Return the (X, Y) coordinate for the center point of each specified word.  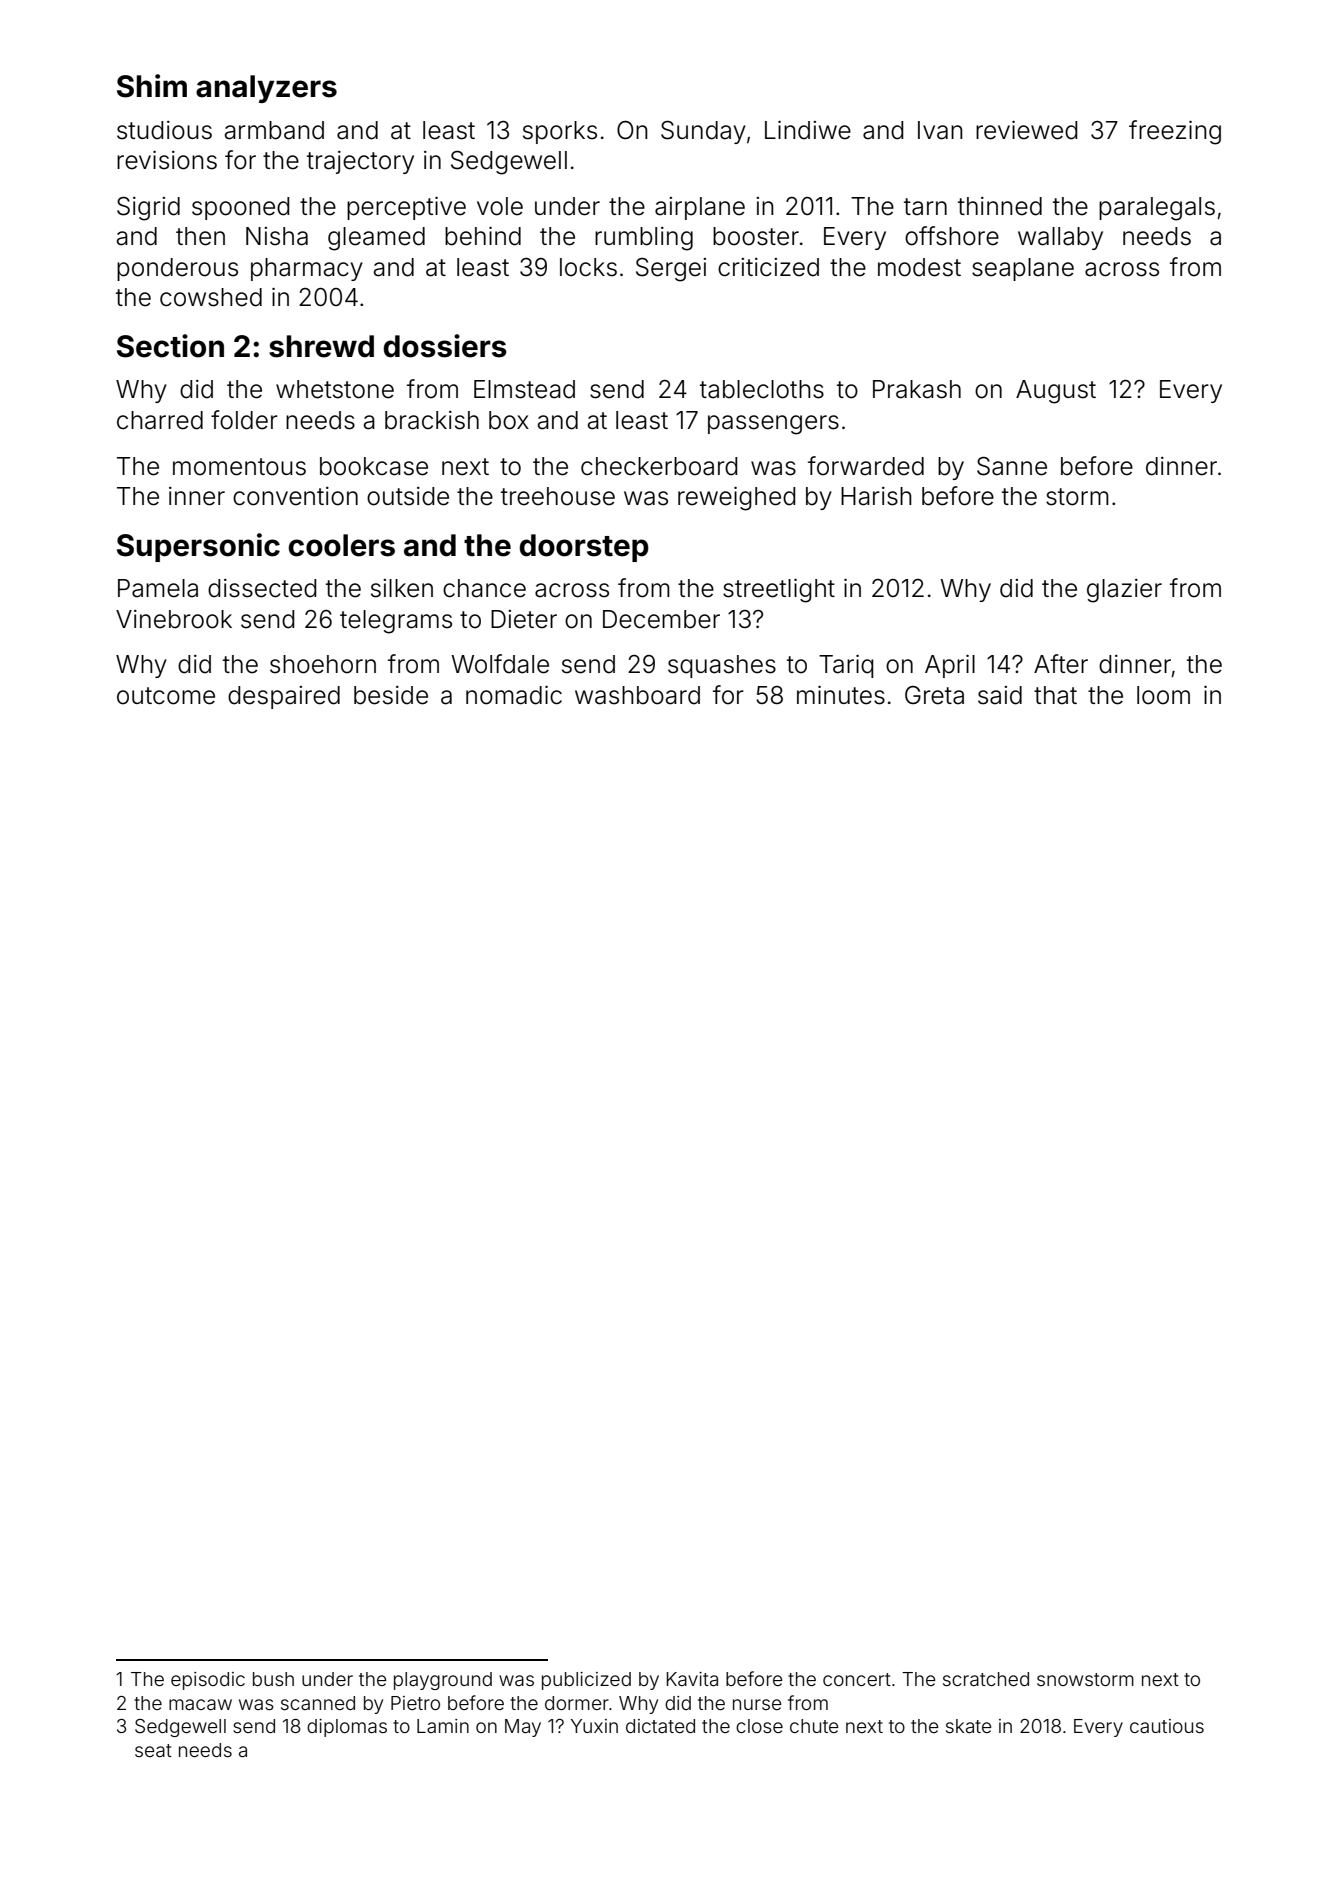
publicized (586, 1681)
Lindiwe (808, 130)
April (950, 666)
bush (273, 1679)
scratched (986, 1679)
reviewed (1026, 130)
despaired (284, 697)
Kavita (692, 1679)
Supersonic (198, 547)
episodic (208, 1681)
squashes (722, 666)
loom (1163, 695)
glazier (1124, 591)
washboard (637, 695)
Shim (152, 86)
